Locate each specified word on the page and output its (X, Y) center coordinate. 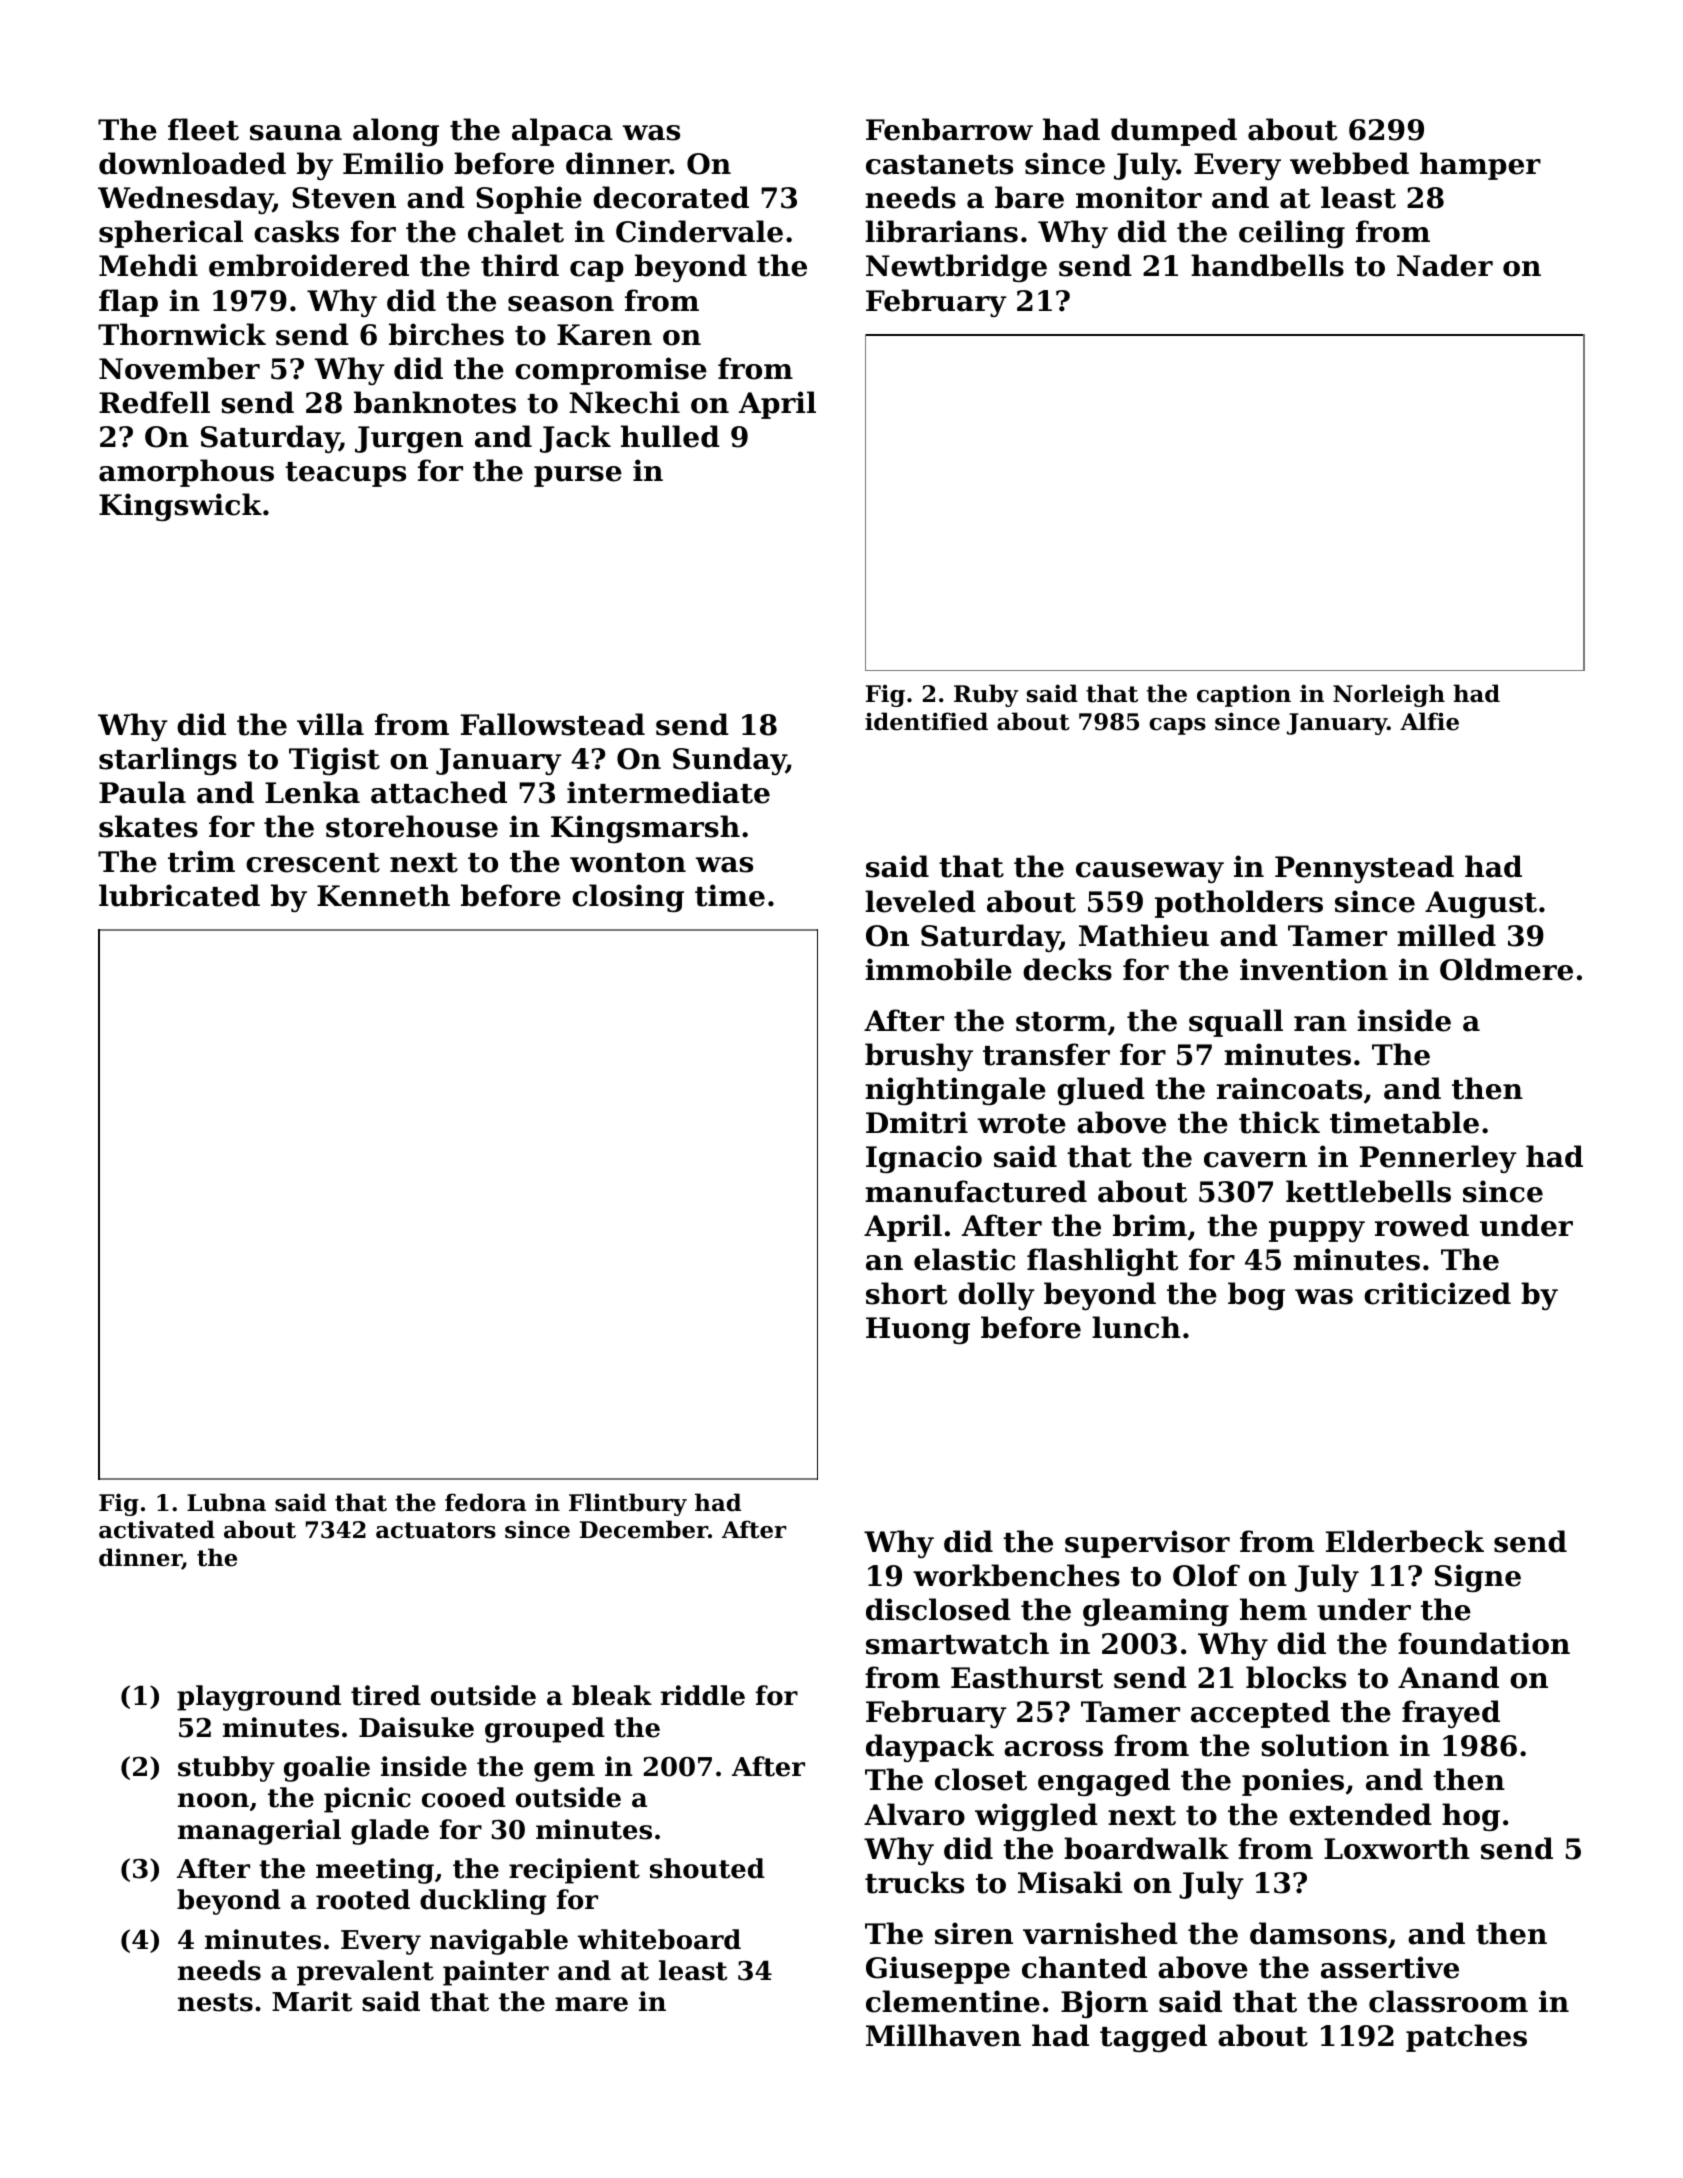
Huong (918, 1330)
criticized (1437, 1293)
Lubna (226, 1502)
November (179, 368)
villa (330, 724)
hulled (670, 436)
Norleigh (1389, 695)
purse (578, 476)
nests (215, 2002)
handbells (1267, 265)
